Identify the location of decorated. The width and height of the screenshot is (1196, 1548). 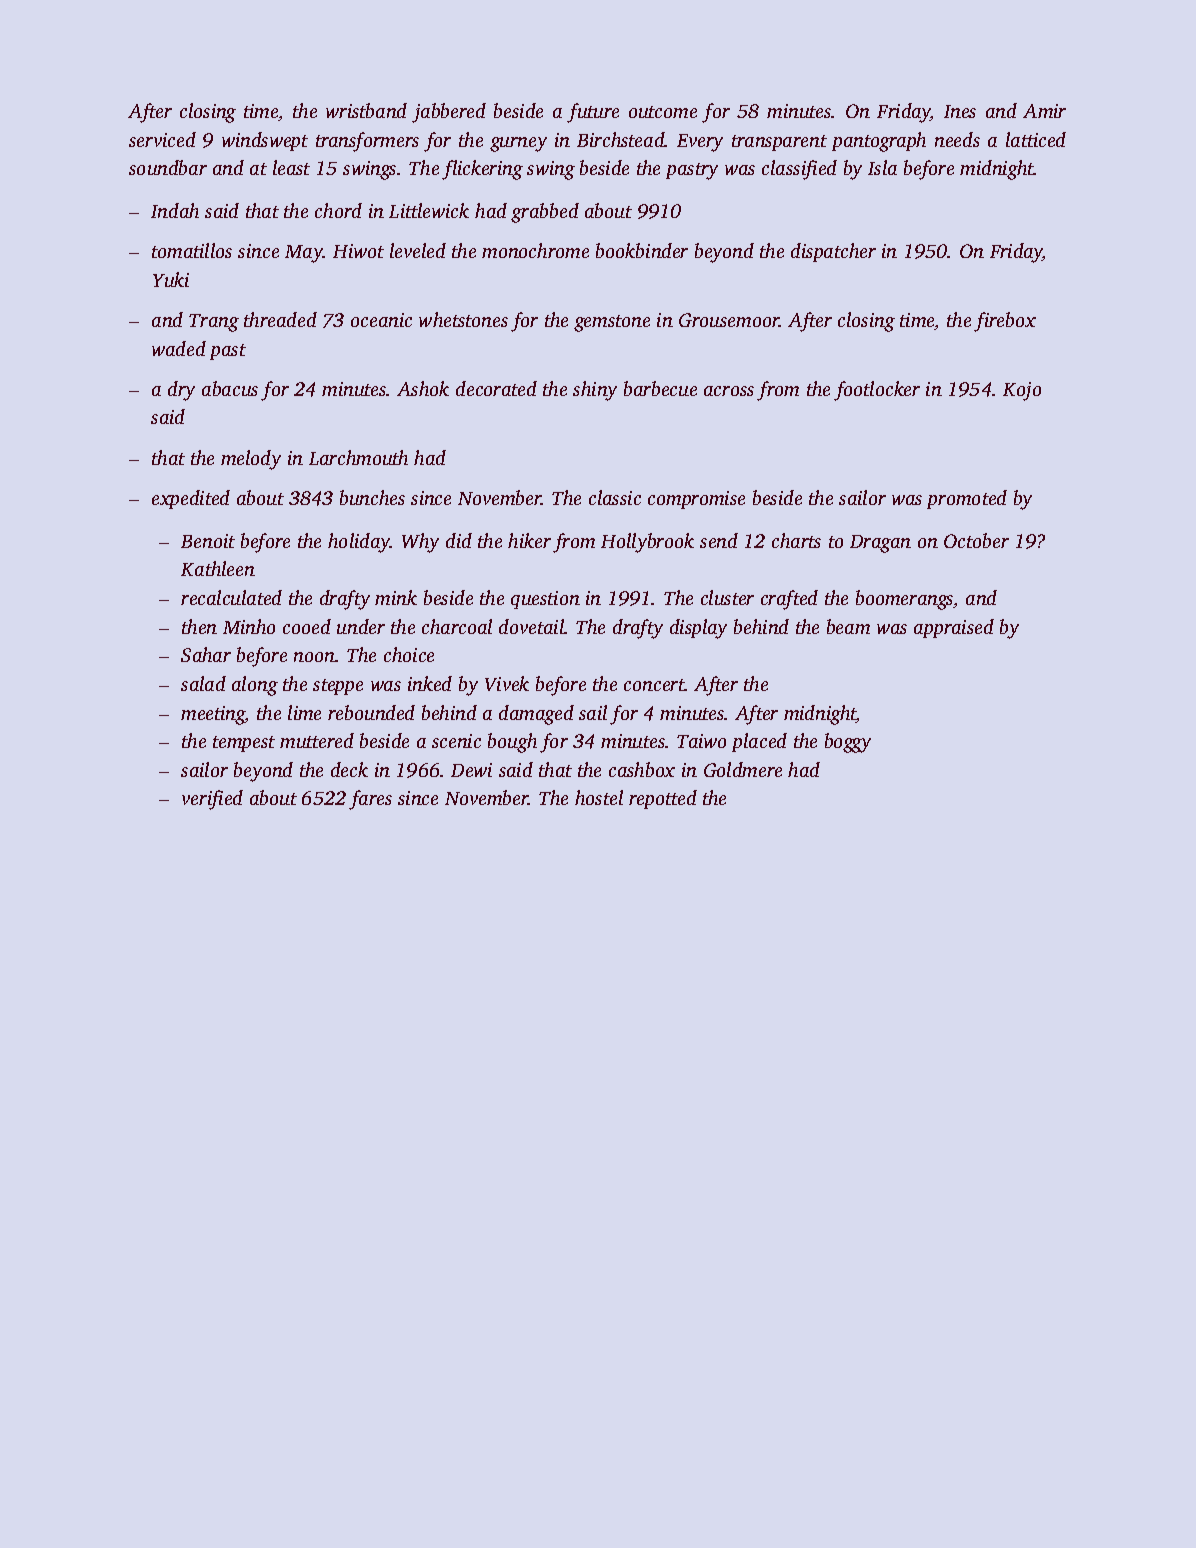
(496, 388).
